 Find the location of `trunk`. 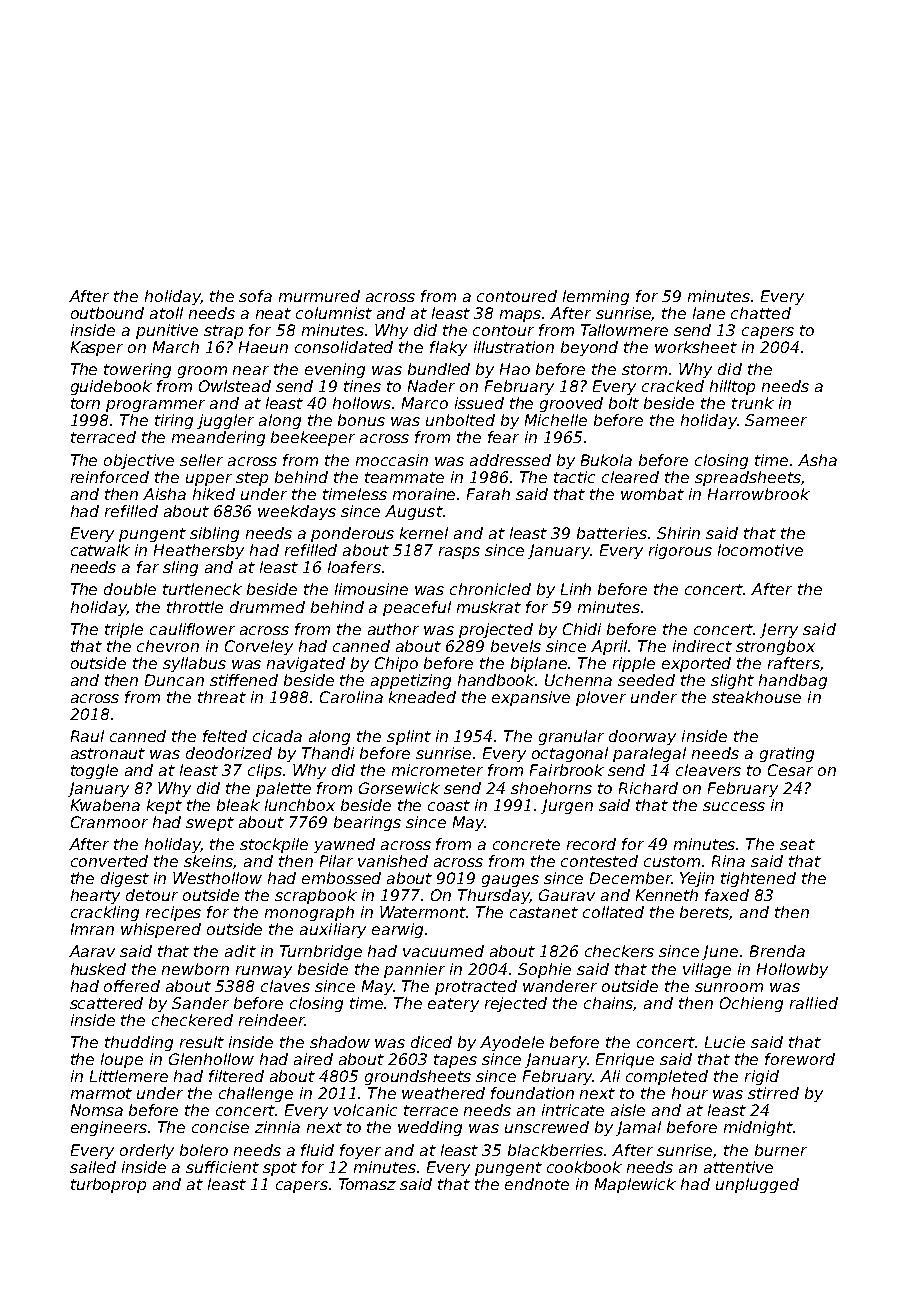

trunk is located at coordinates (753, 403).
